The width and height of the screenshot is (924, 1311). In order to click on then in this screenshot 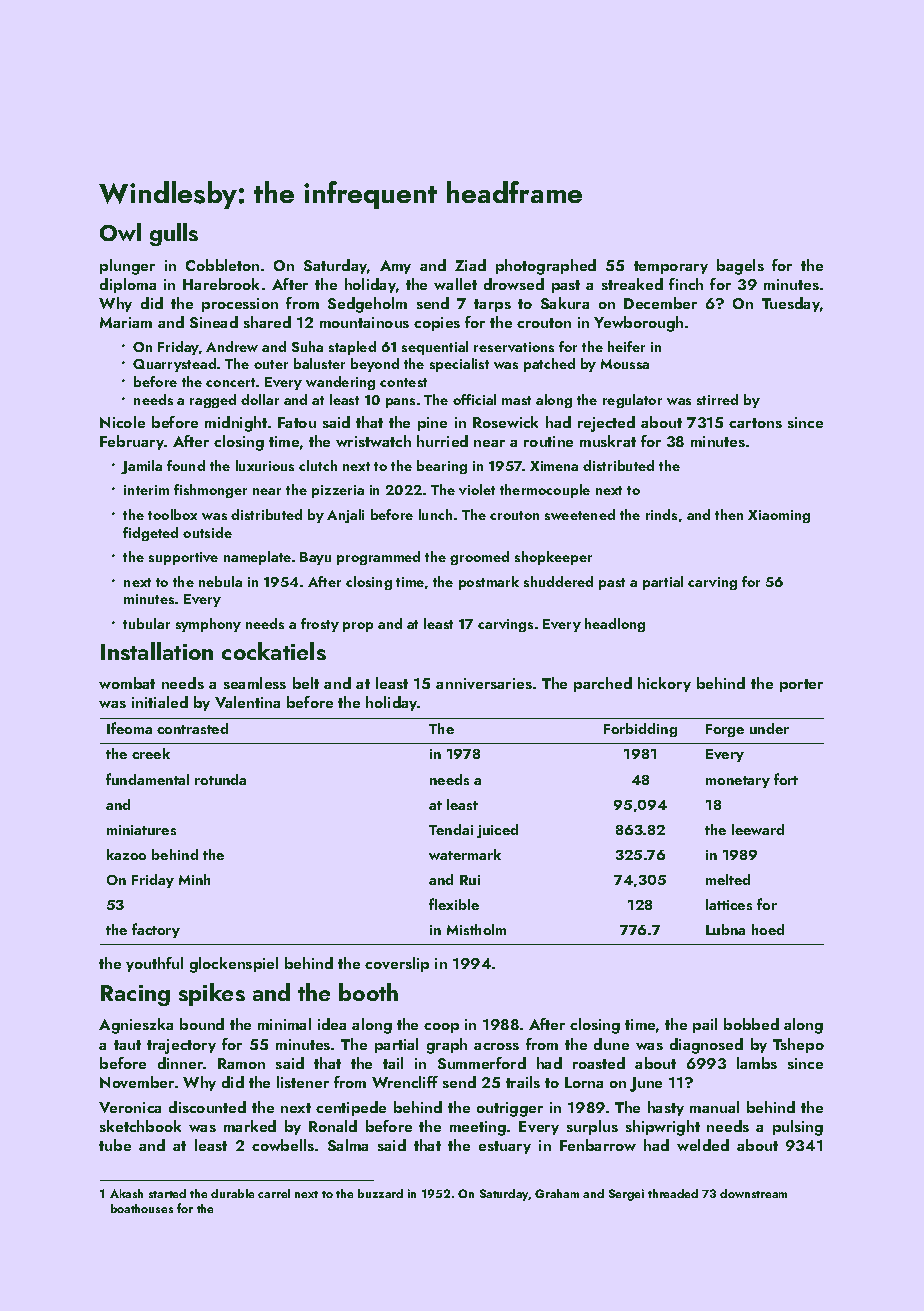, I will do `click(729, 514)`.
